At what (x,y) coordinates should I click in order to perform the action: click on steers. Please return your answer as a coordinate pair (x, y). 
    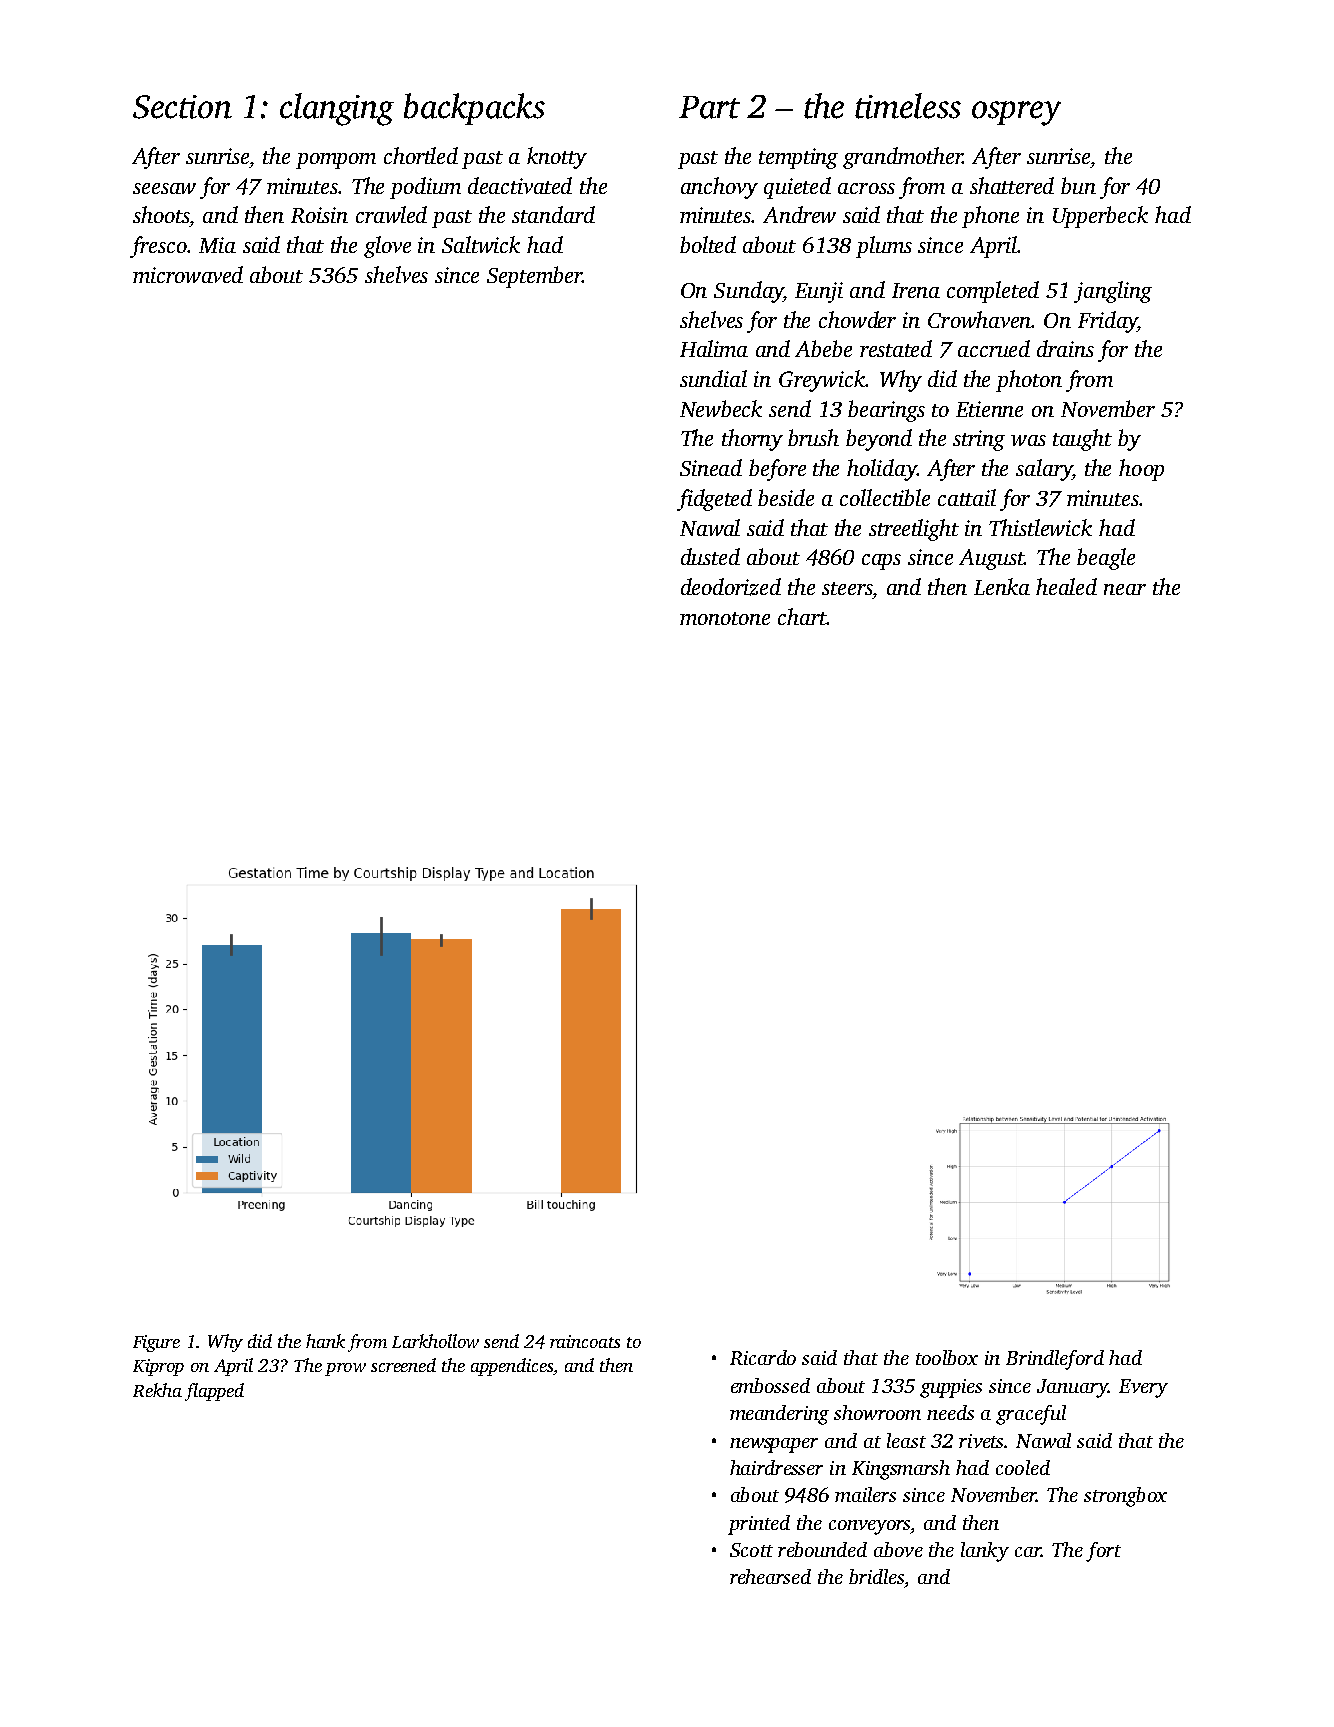
    Looking at the image, I should click on (847, 588).
